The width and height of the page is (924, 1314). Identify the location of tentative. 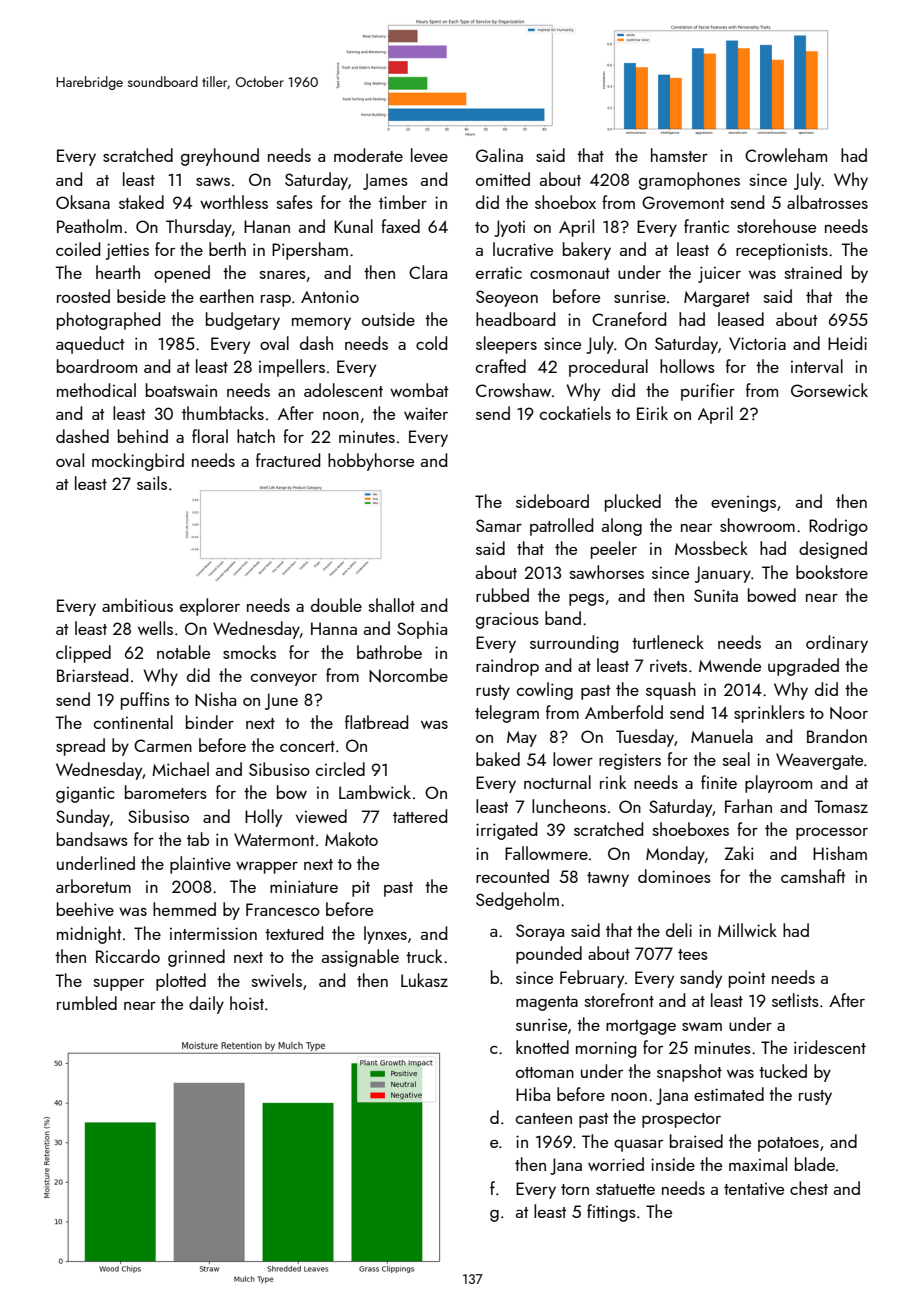
(754, 1189).
